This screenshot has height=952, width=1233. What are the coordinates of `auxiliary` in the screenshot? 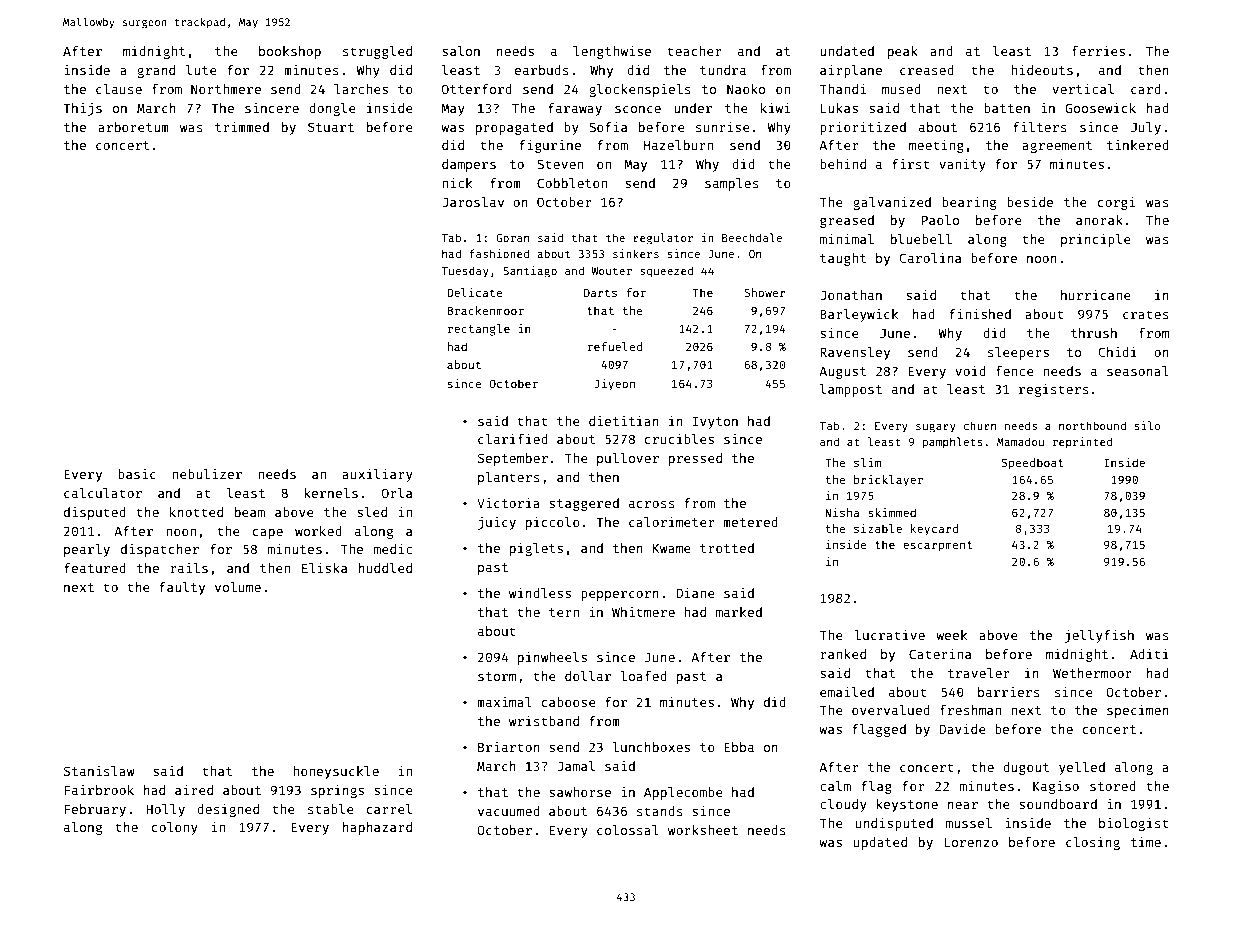 It's located at (377, 475).
